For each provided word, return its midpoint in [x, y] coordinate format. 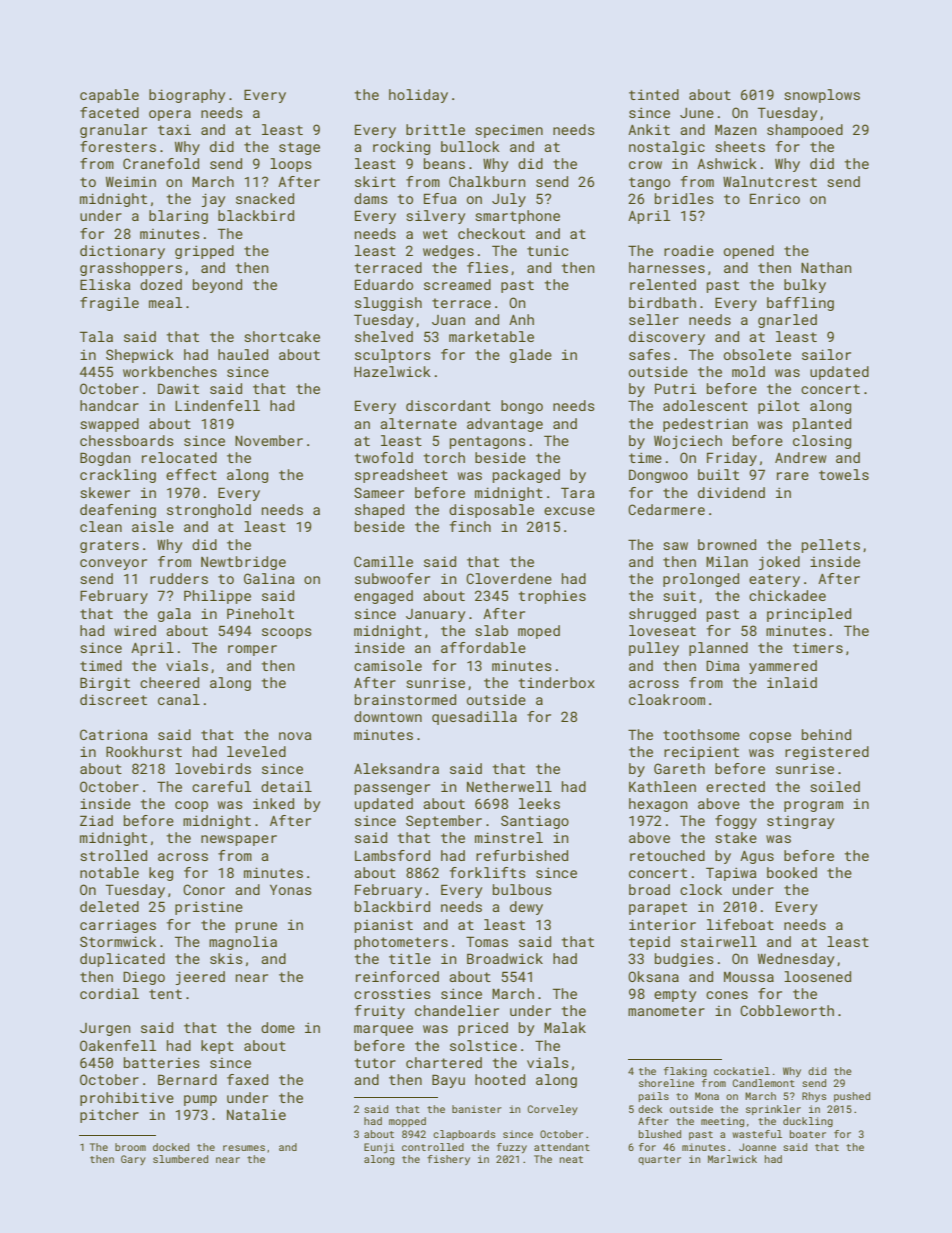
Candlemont [764, 1083]
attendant [562, 1147]
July [509, 200]
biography [187, 96]
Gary [133, 1160]
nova [295, 736]
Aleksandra [396, 768]
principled [809, 615]
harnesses [667, 267]
